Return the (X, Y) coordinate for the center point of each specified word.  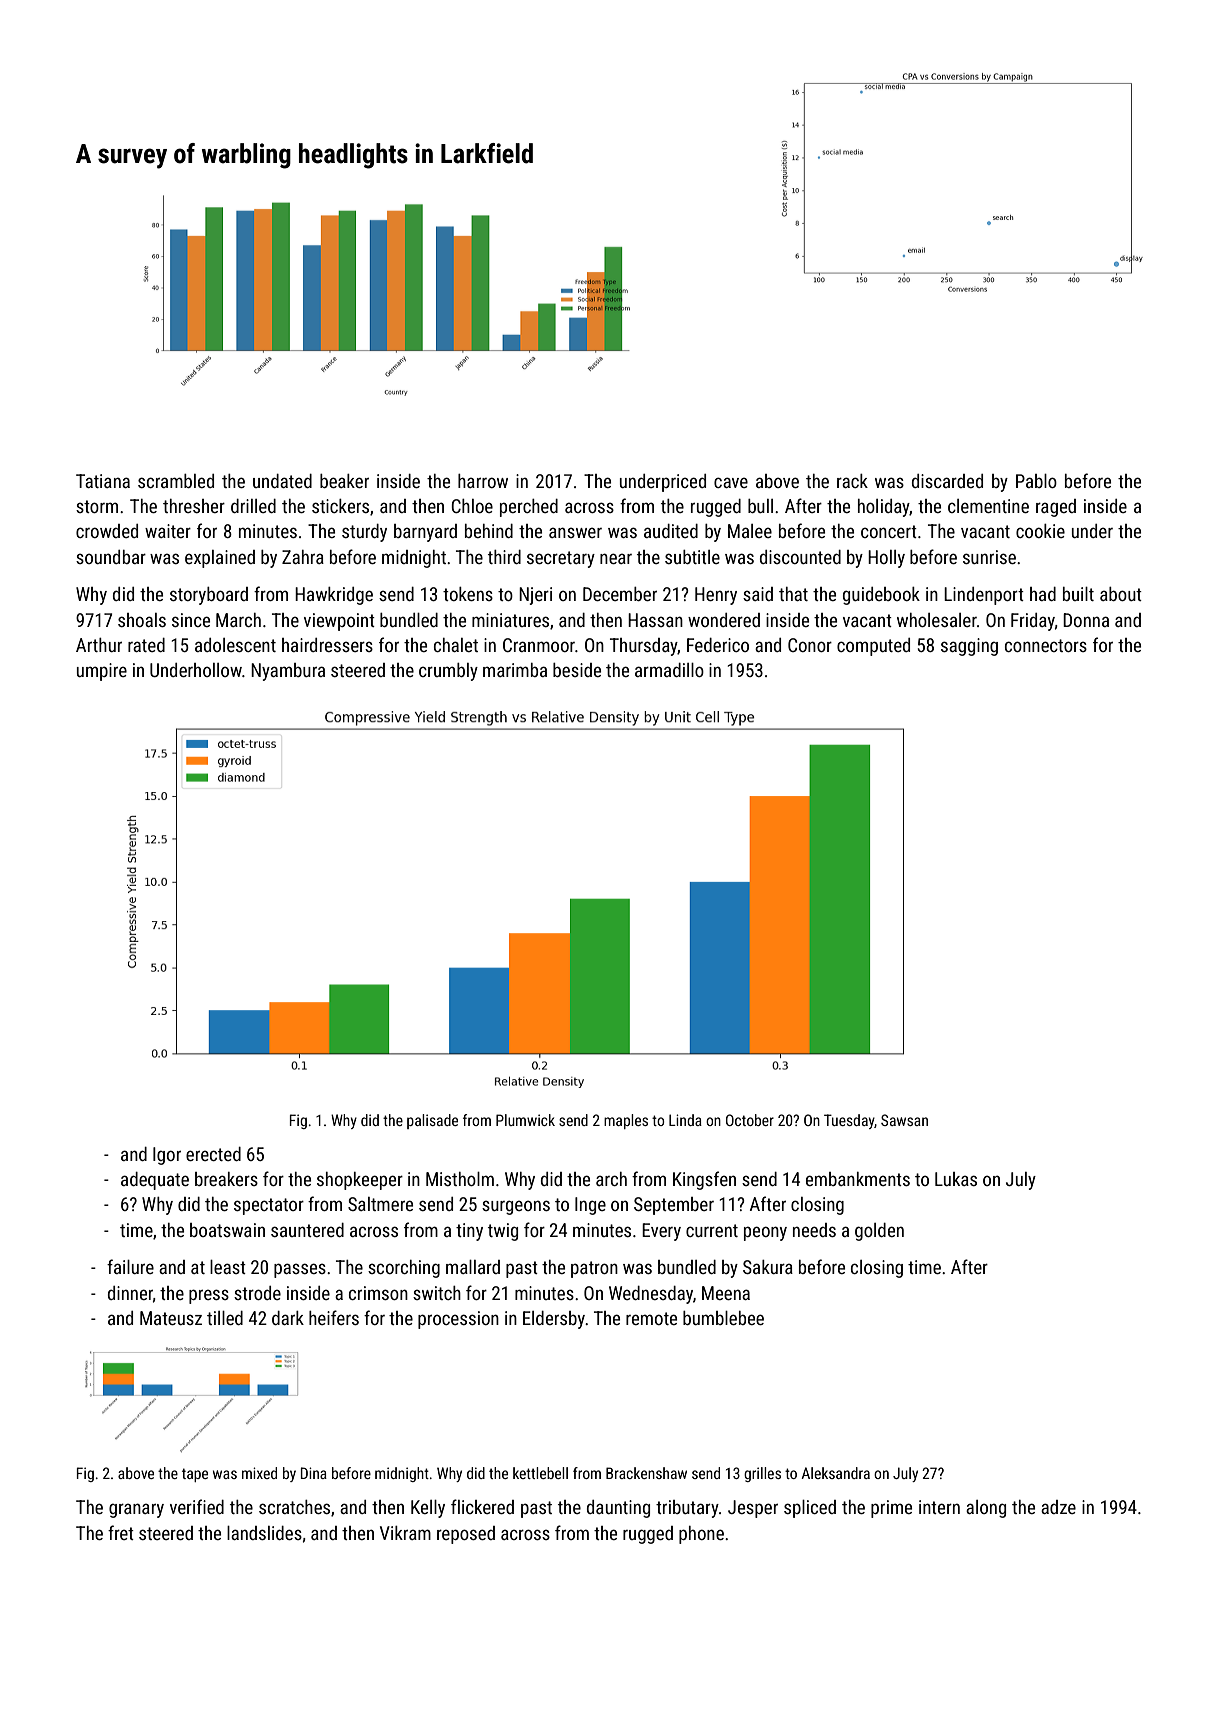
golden (879, 1232)
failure (130, 1266)
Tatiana (103, 481)
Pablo (1036, 481)
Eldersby (554, 1320)
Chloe (472, 506)
